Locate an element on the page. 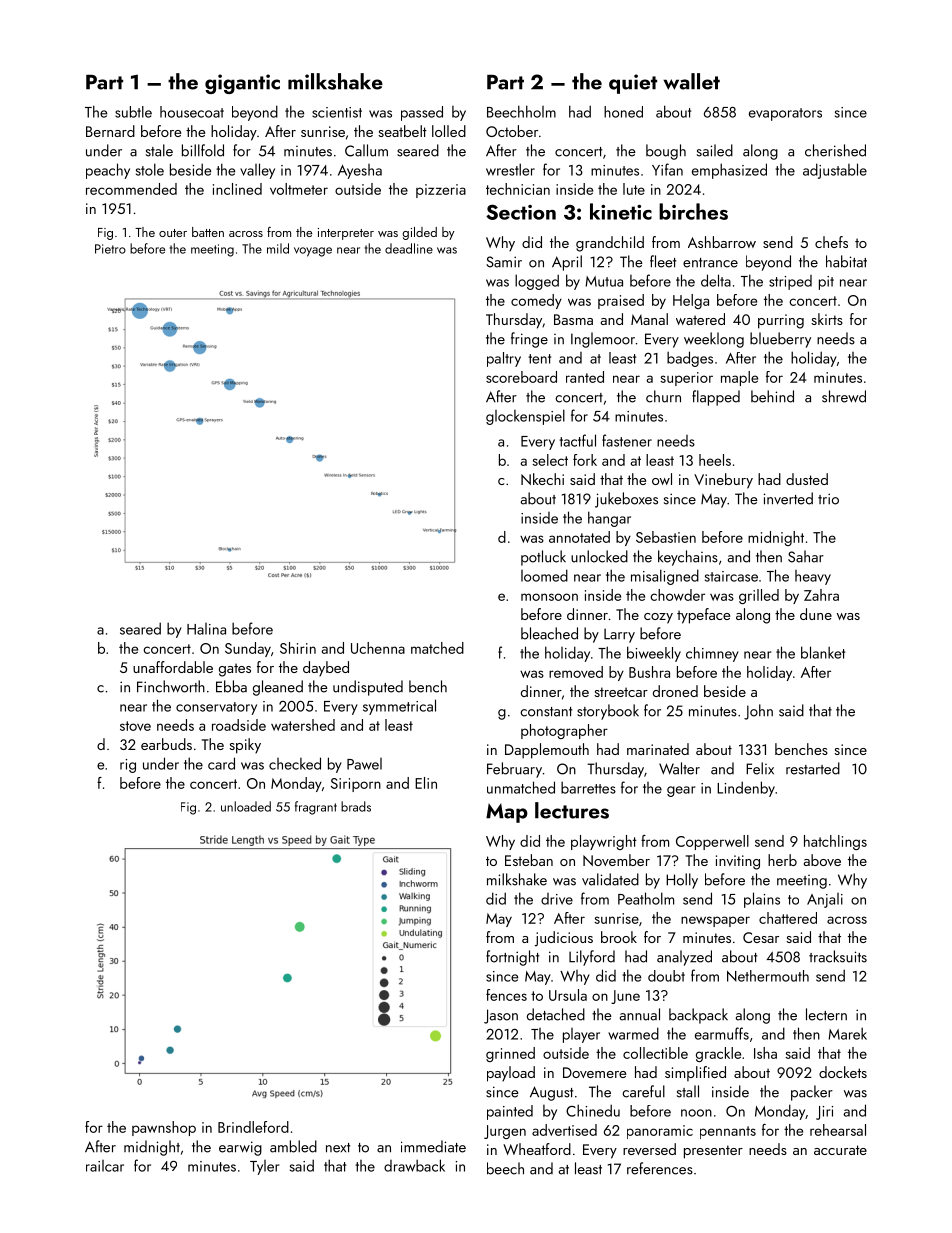 The height and width of the document is (1233, 952). photographer is located at coordinates (564, 731).
